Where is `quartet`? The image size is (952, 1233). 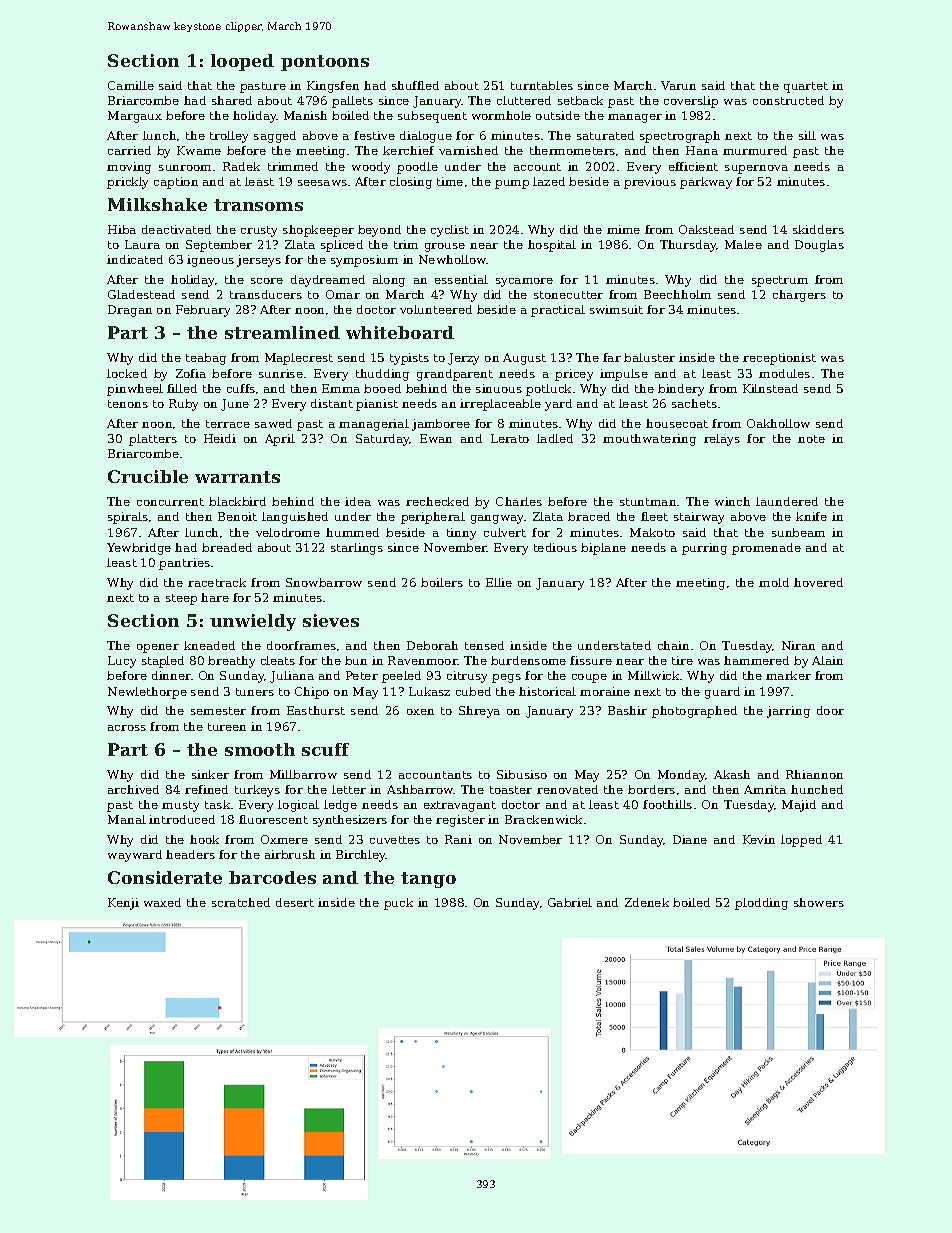
quartet is located at coordinates (806, 87).
